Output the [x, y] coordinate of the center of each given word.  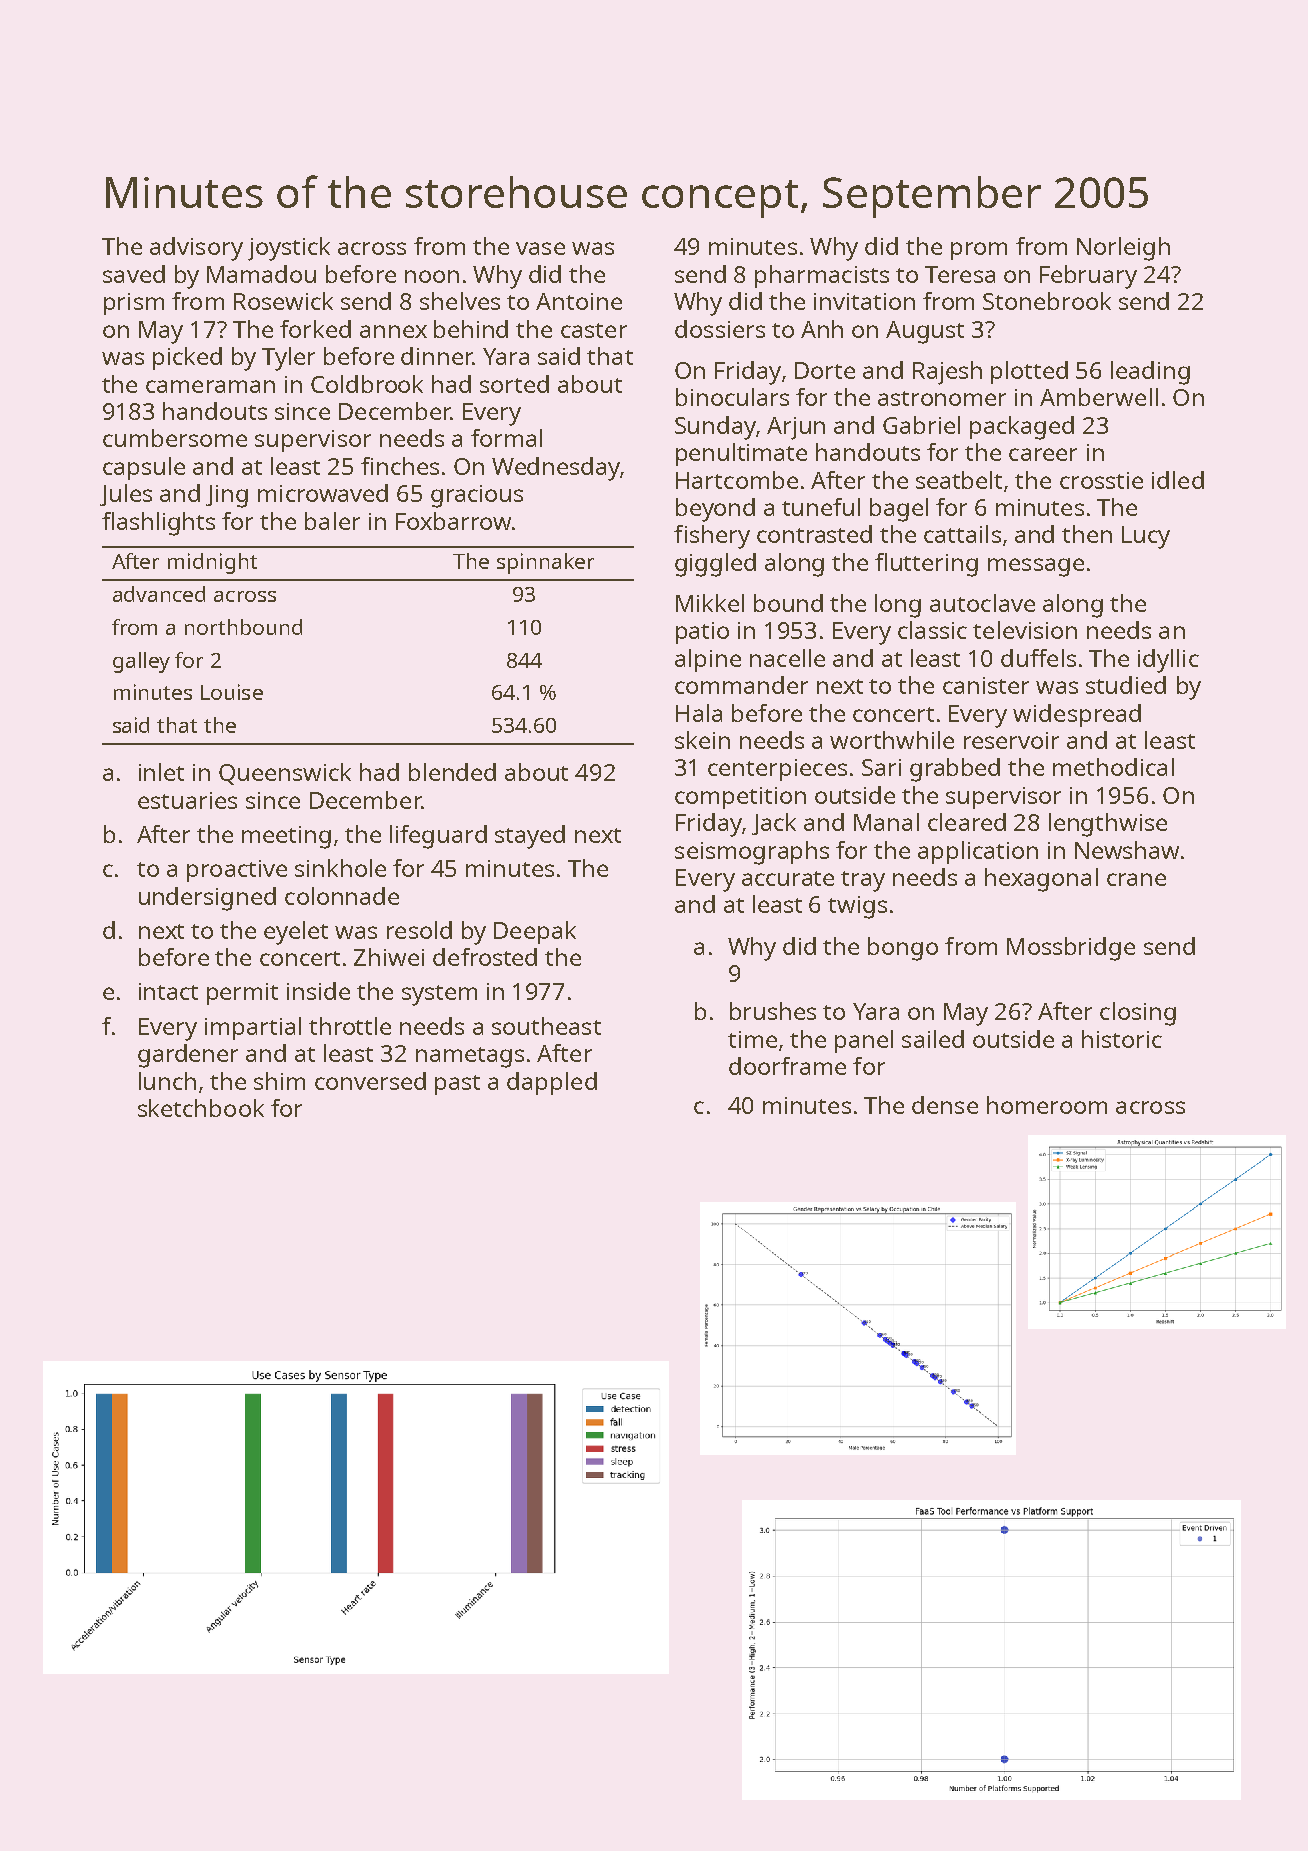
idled [1178, 480]
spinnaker [545, 563]
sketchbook [201, 1108]
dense [945, 1105]
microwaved [323, 493]
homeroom [1047, 1105]
